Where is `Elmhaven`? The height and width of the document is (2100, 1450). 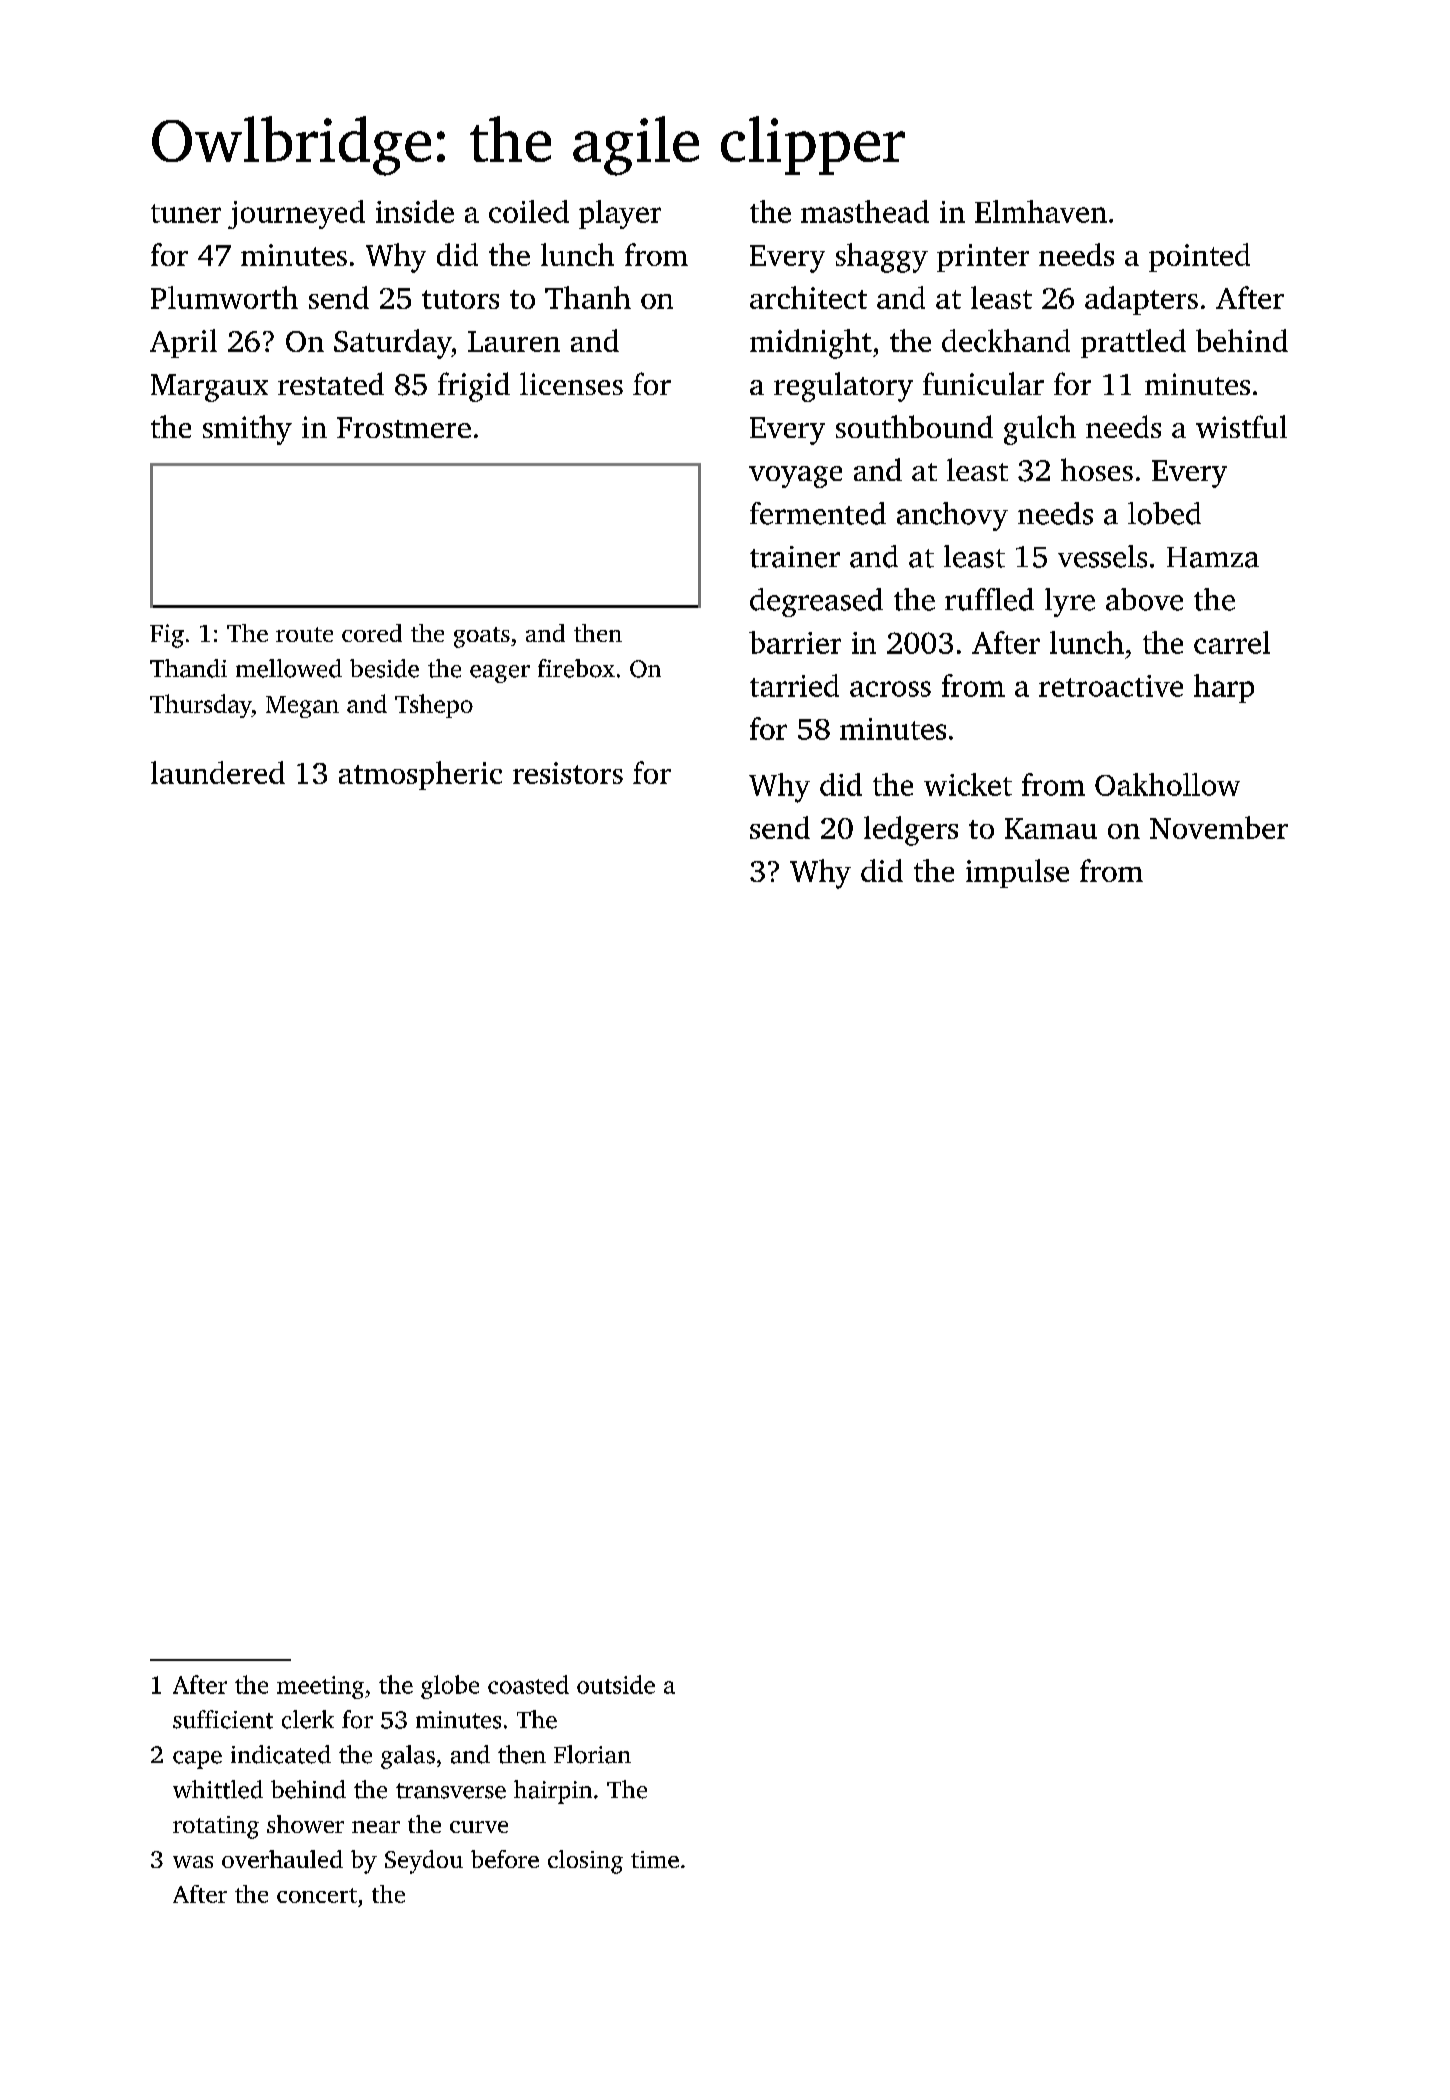
Elmhaven is located at coordinates (1041, 211).
